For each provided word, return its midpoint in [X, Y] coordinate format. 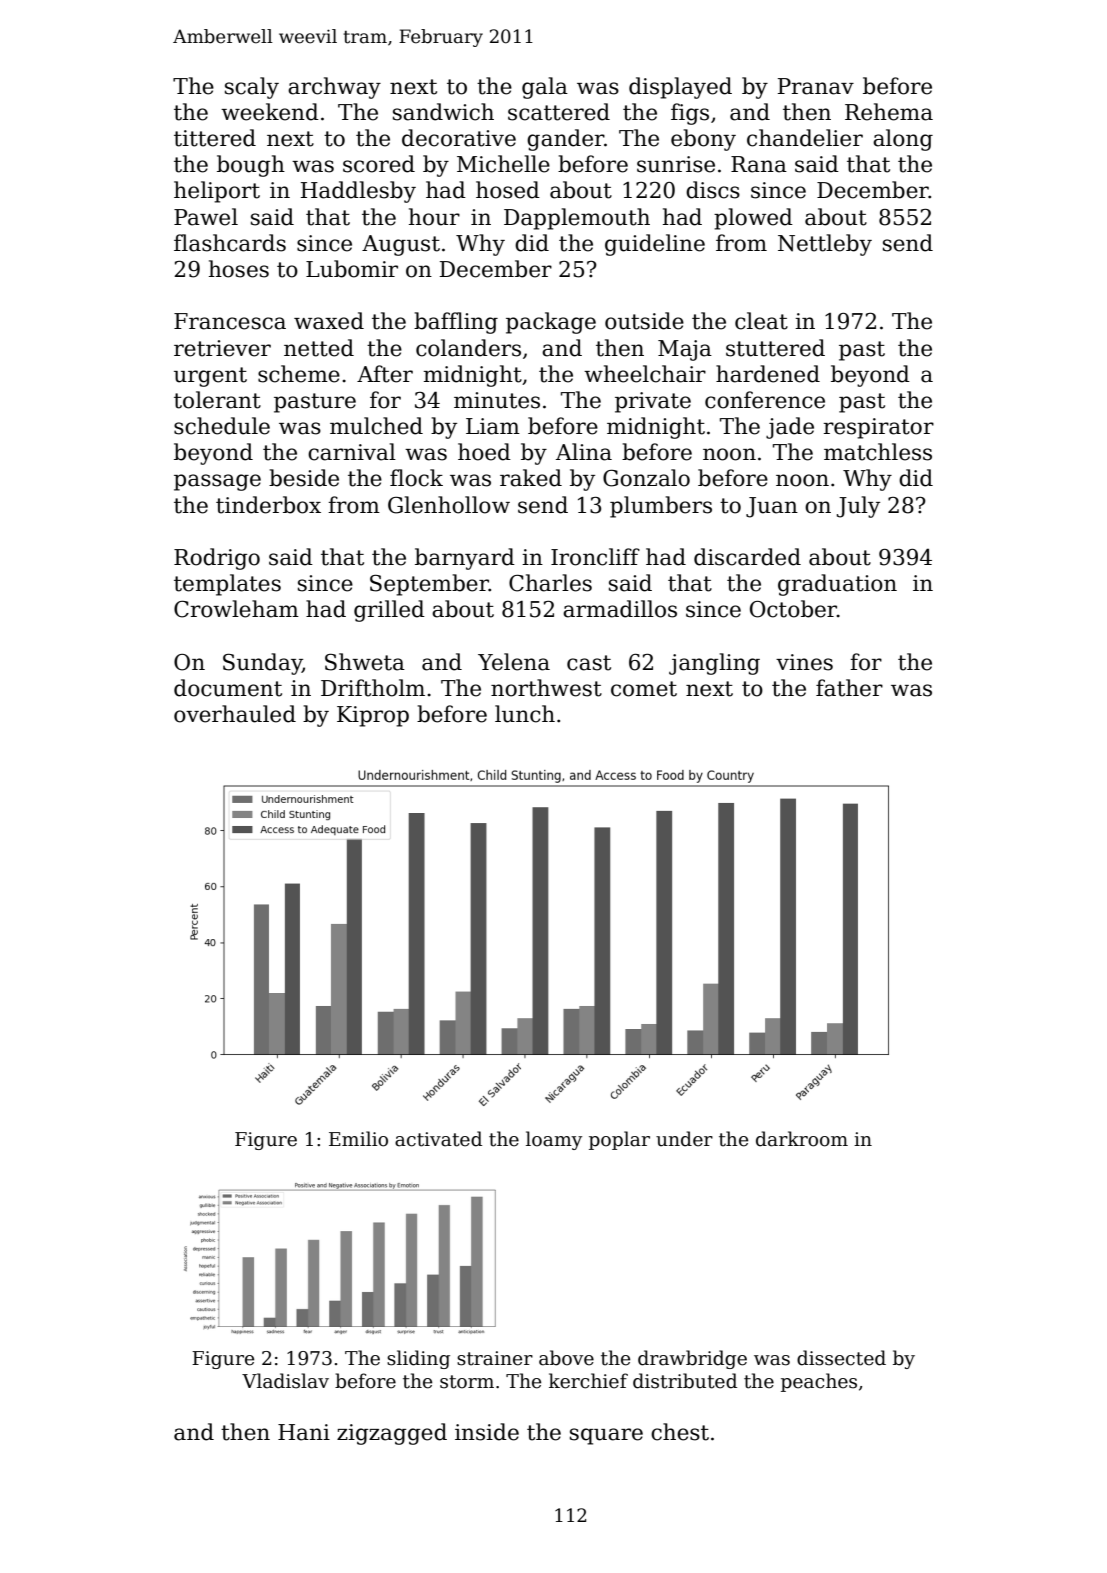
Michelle [503, 164]
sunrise [676, 164]
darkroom [802, 1139]
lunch [525, 714]
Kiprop [373, 716]
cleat [761, 321]
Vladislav [285, 1381]
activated [438, 1139]
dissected [841, 1358]
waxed [329, 321]
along [903, 140]
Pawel [206, 217]
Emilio [358, 1139]
